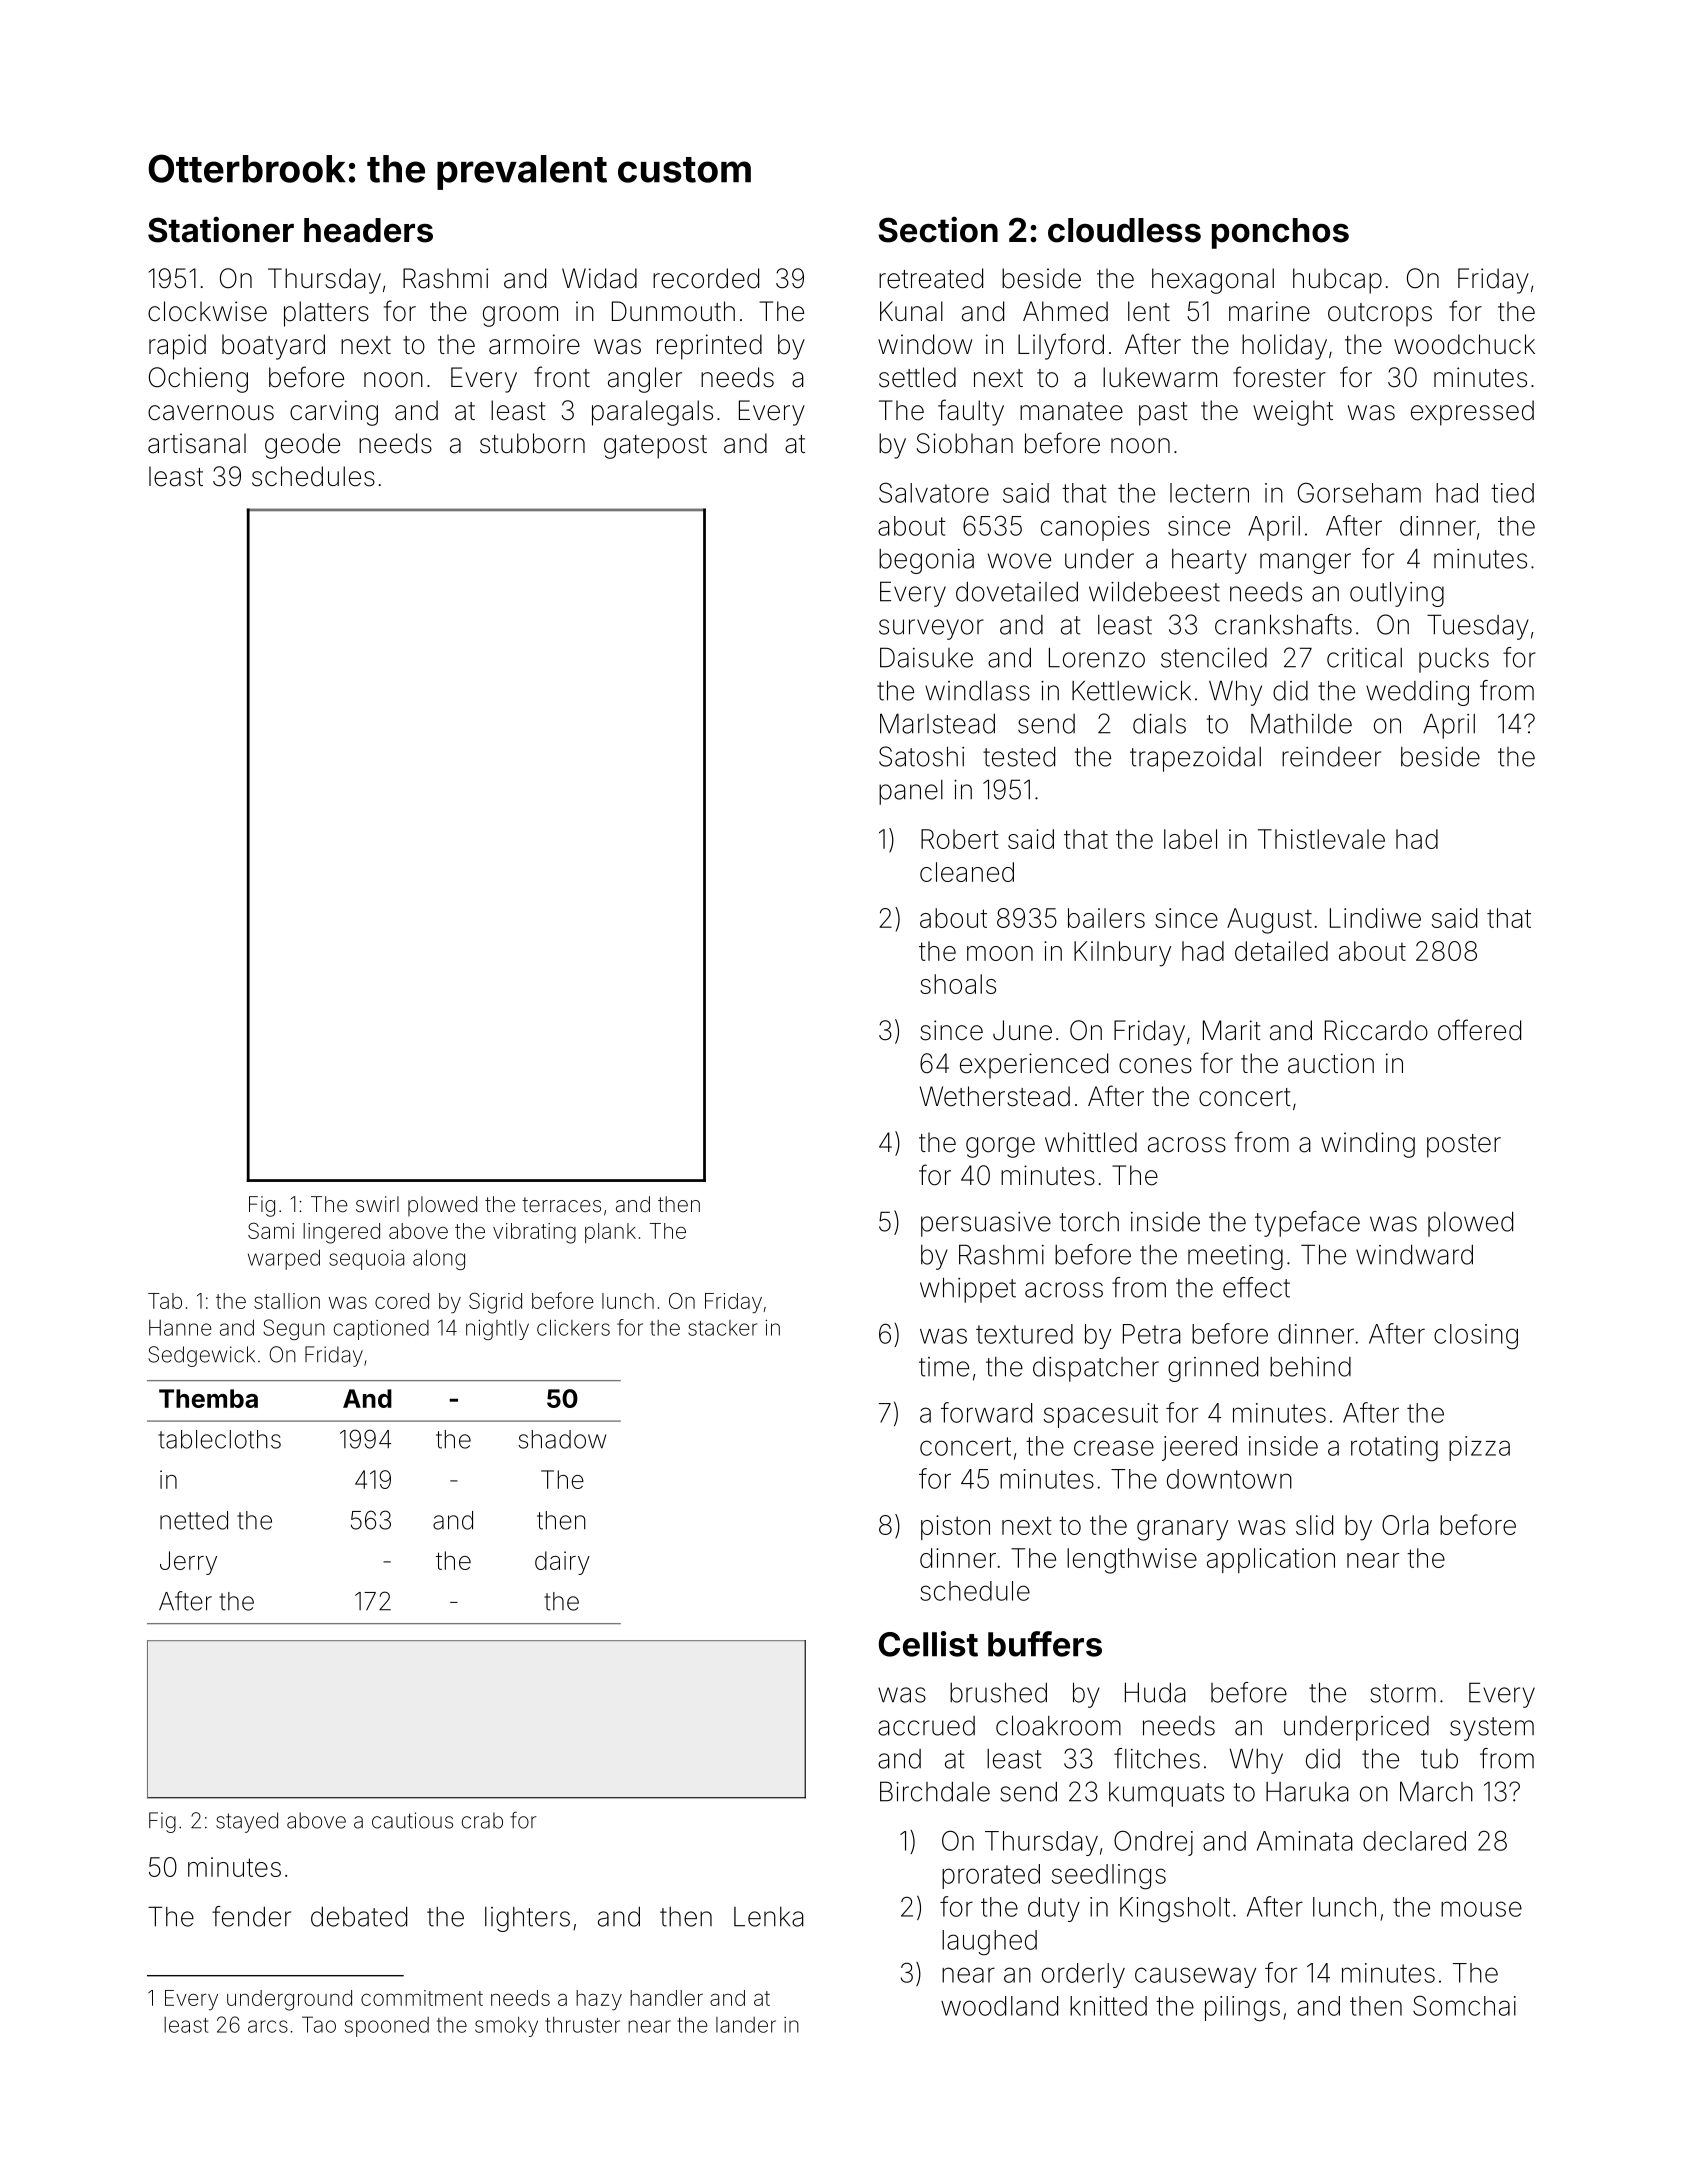 The image size is (1683, 2178). I want to click on crab, so click(482, 1820).
